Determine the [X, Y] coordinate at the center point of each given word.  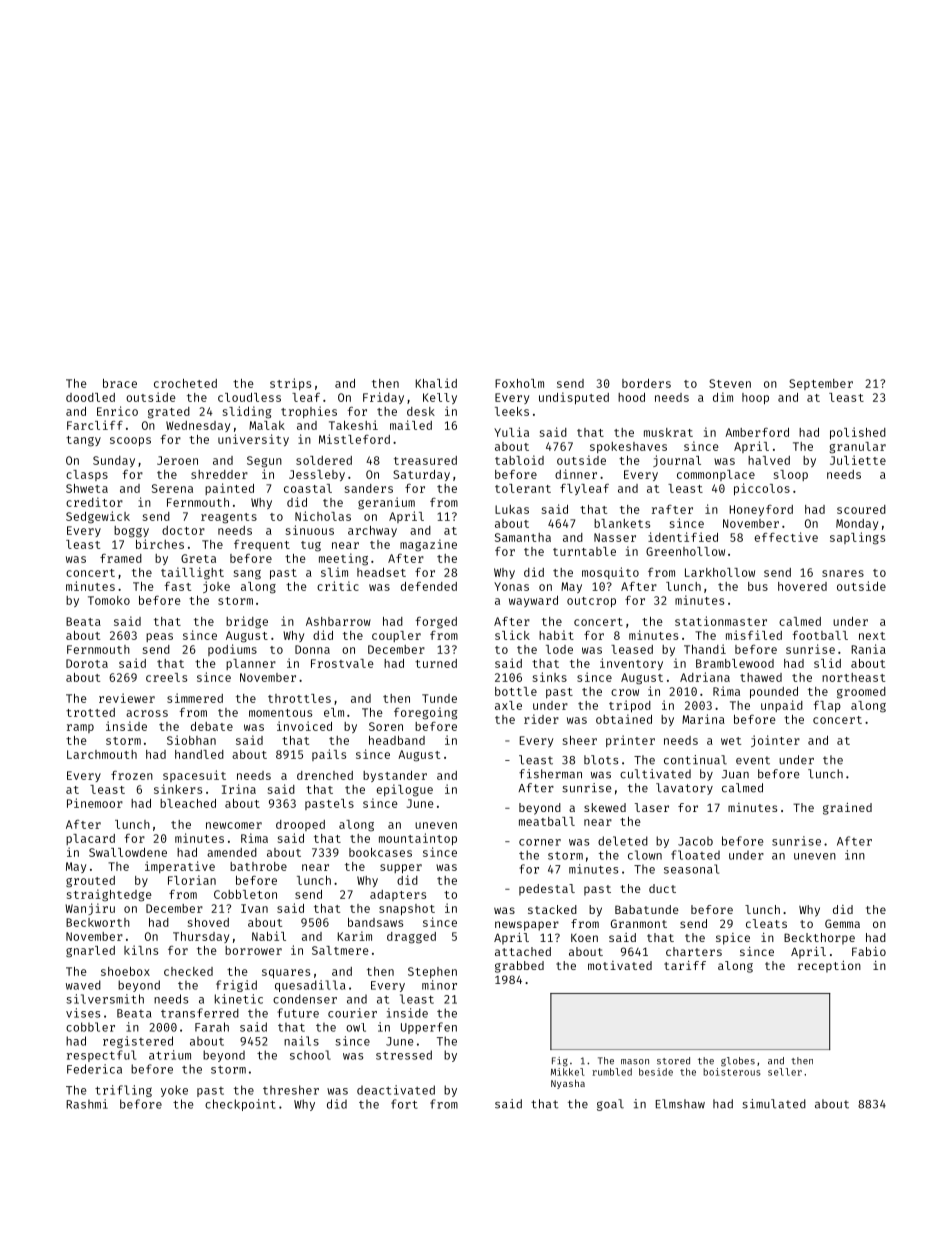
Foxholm [519, 383]
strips [290, 384]
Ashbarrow [338, 621]
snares [843, 573]
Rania [868, 649]
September [821, 384]
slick [512, 635]
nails [301, 1041]
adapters [398, 895]
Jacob [695, 841]
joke [216, 587]
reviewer [127, 698]
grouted [90, 882]
